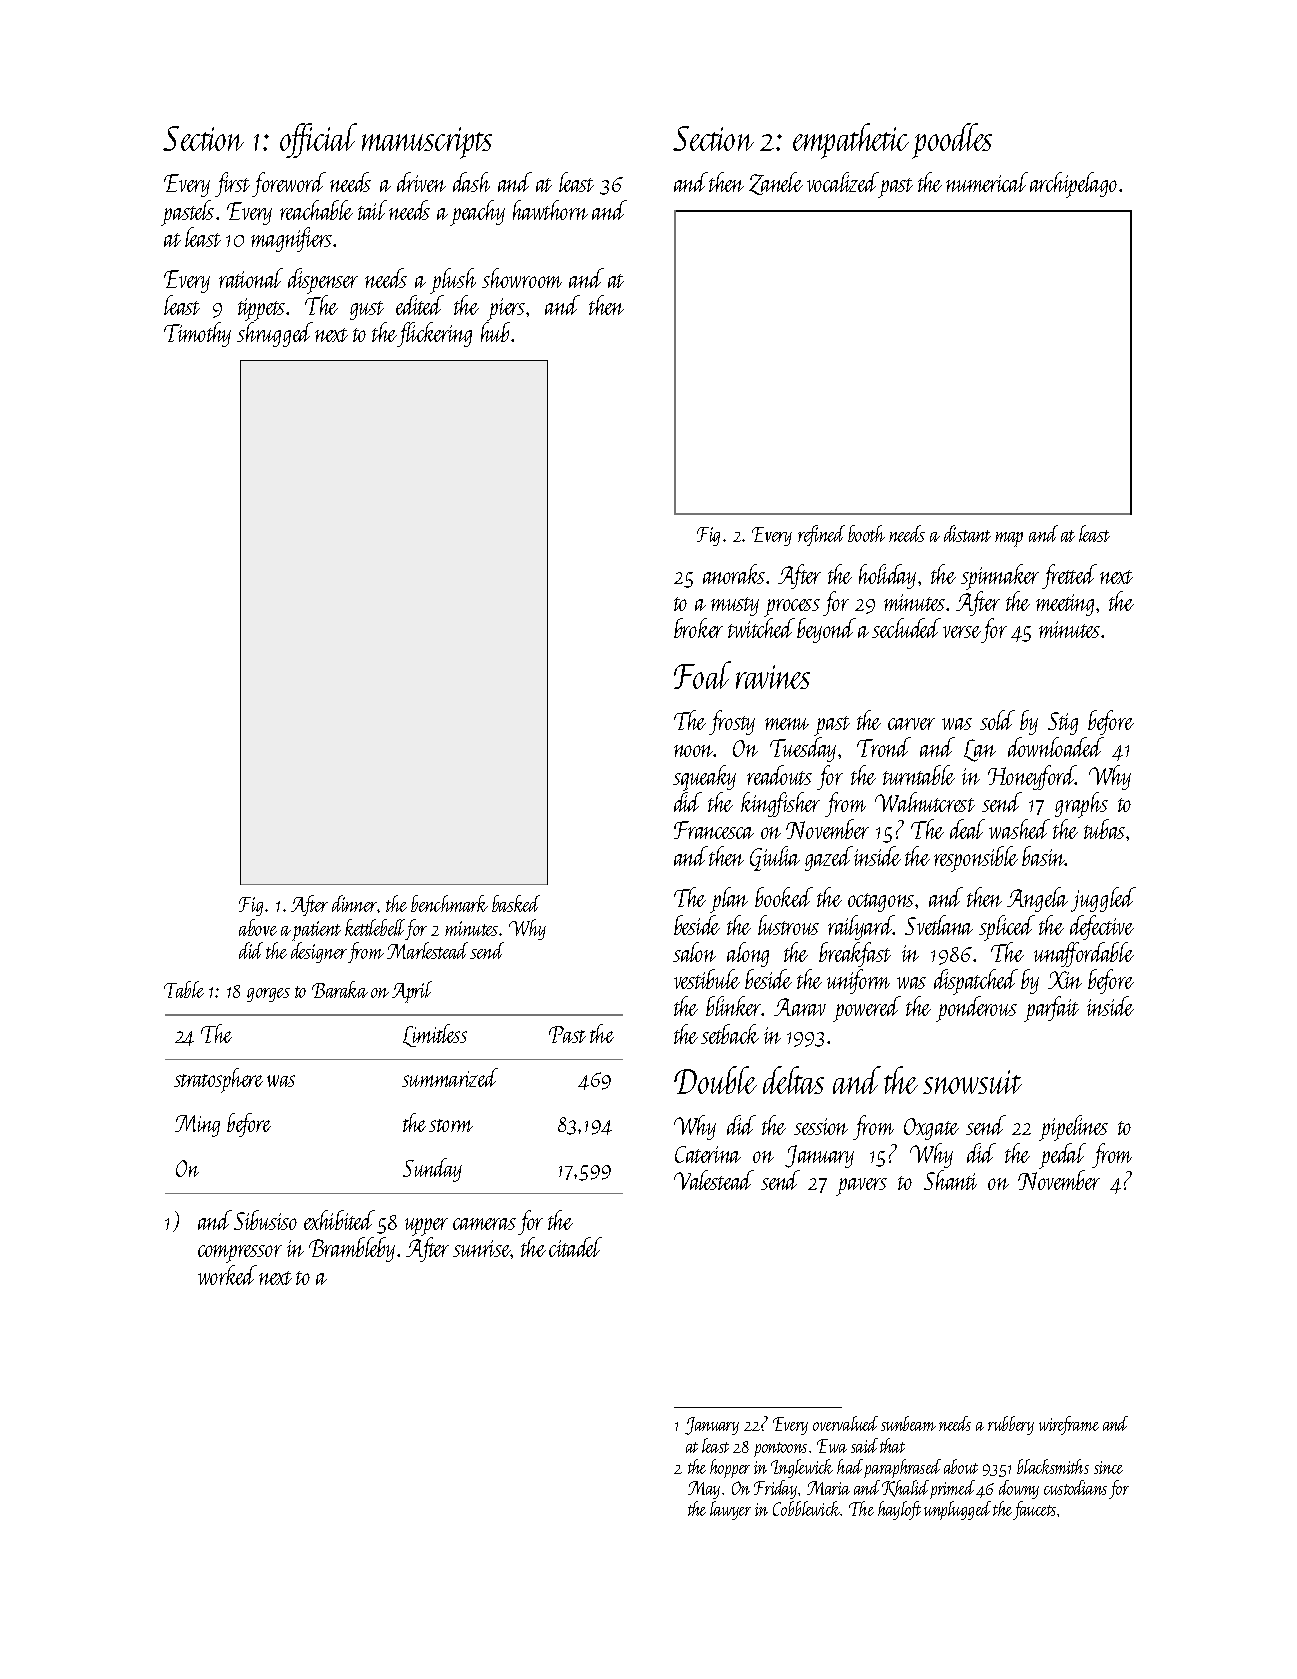  Describe the element at coordinates (227, 1275) in the screenshot. I see `worked` at that location.
